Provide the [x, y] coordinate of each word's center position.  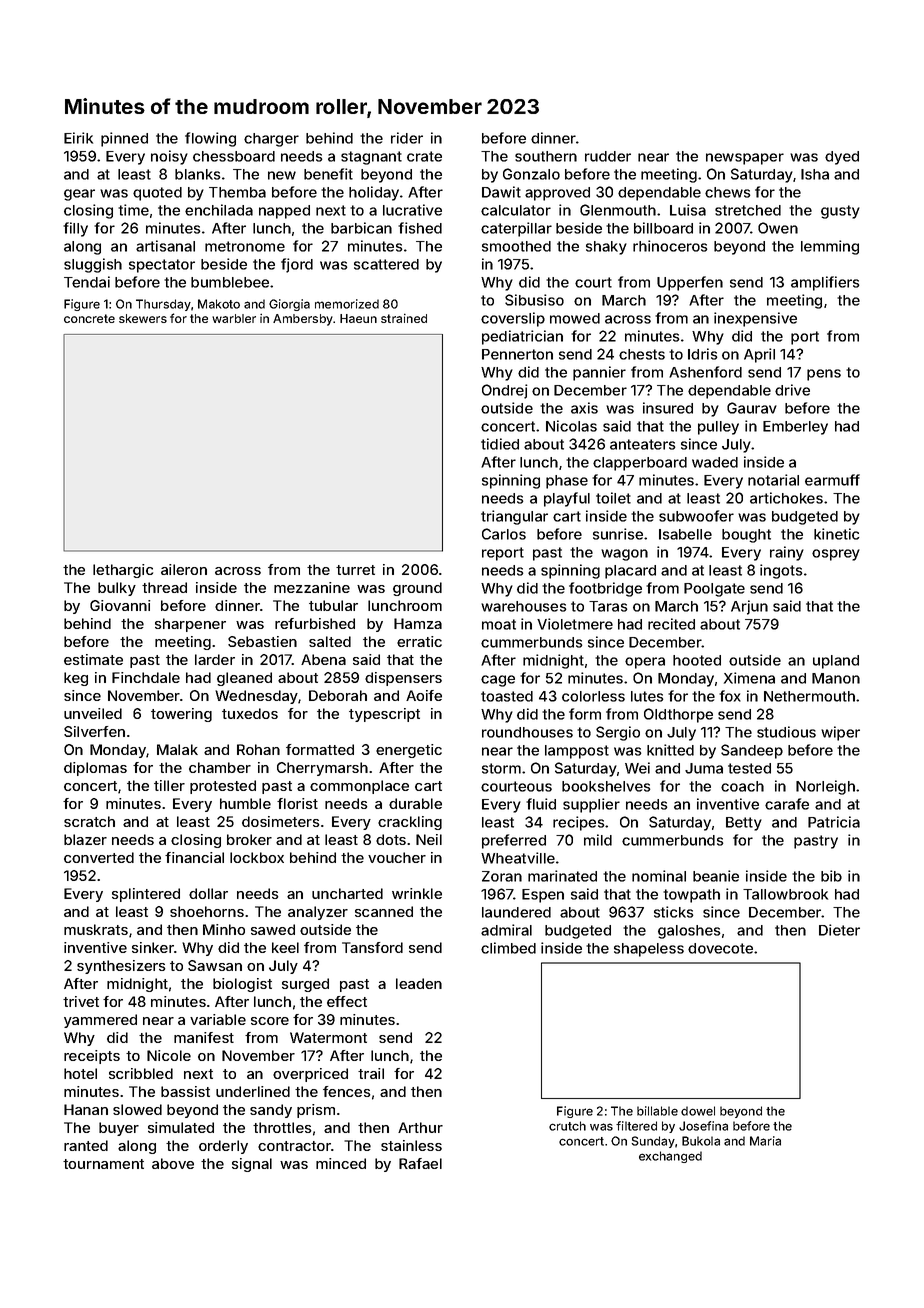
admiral [506, 930]
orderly [223, 1147]
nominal [659, 876]
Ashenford [705, 372]
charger [271, 140]
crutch [567, 1126]
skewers [143, 318]
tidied [500, 444]
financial [194, 857]
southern [546, 156]
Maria [765, 1141]
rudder [608, 156]
